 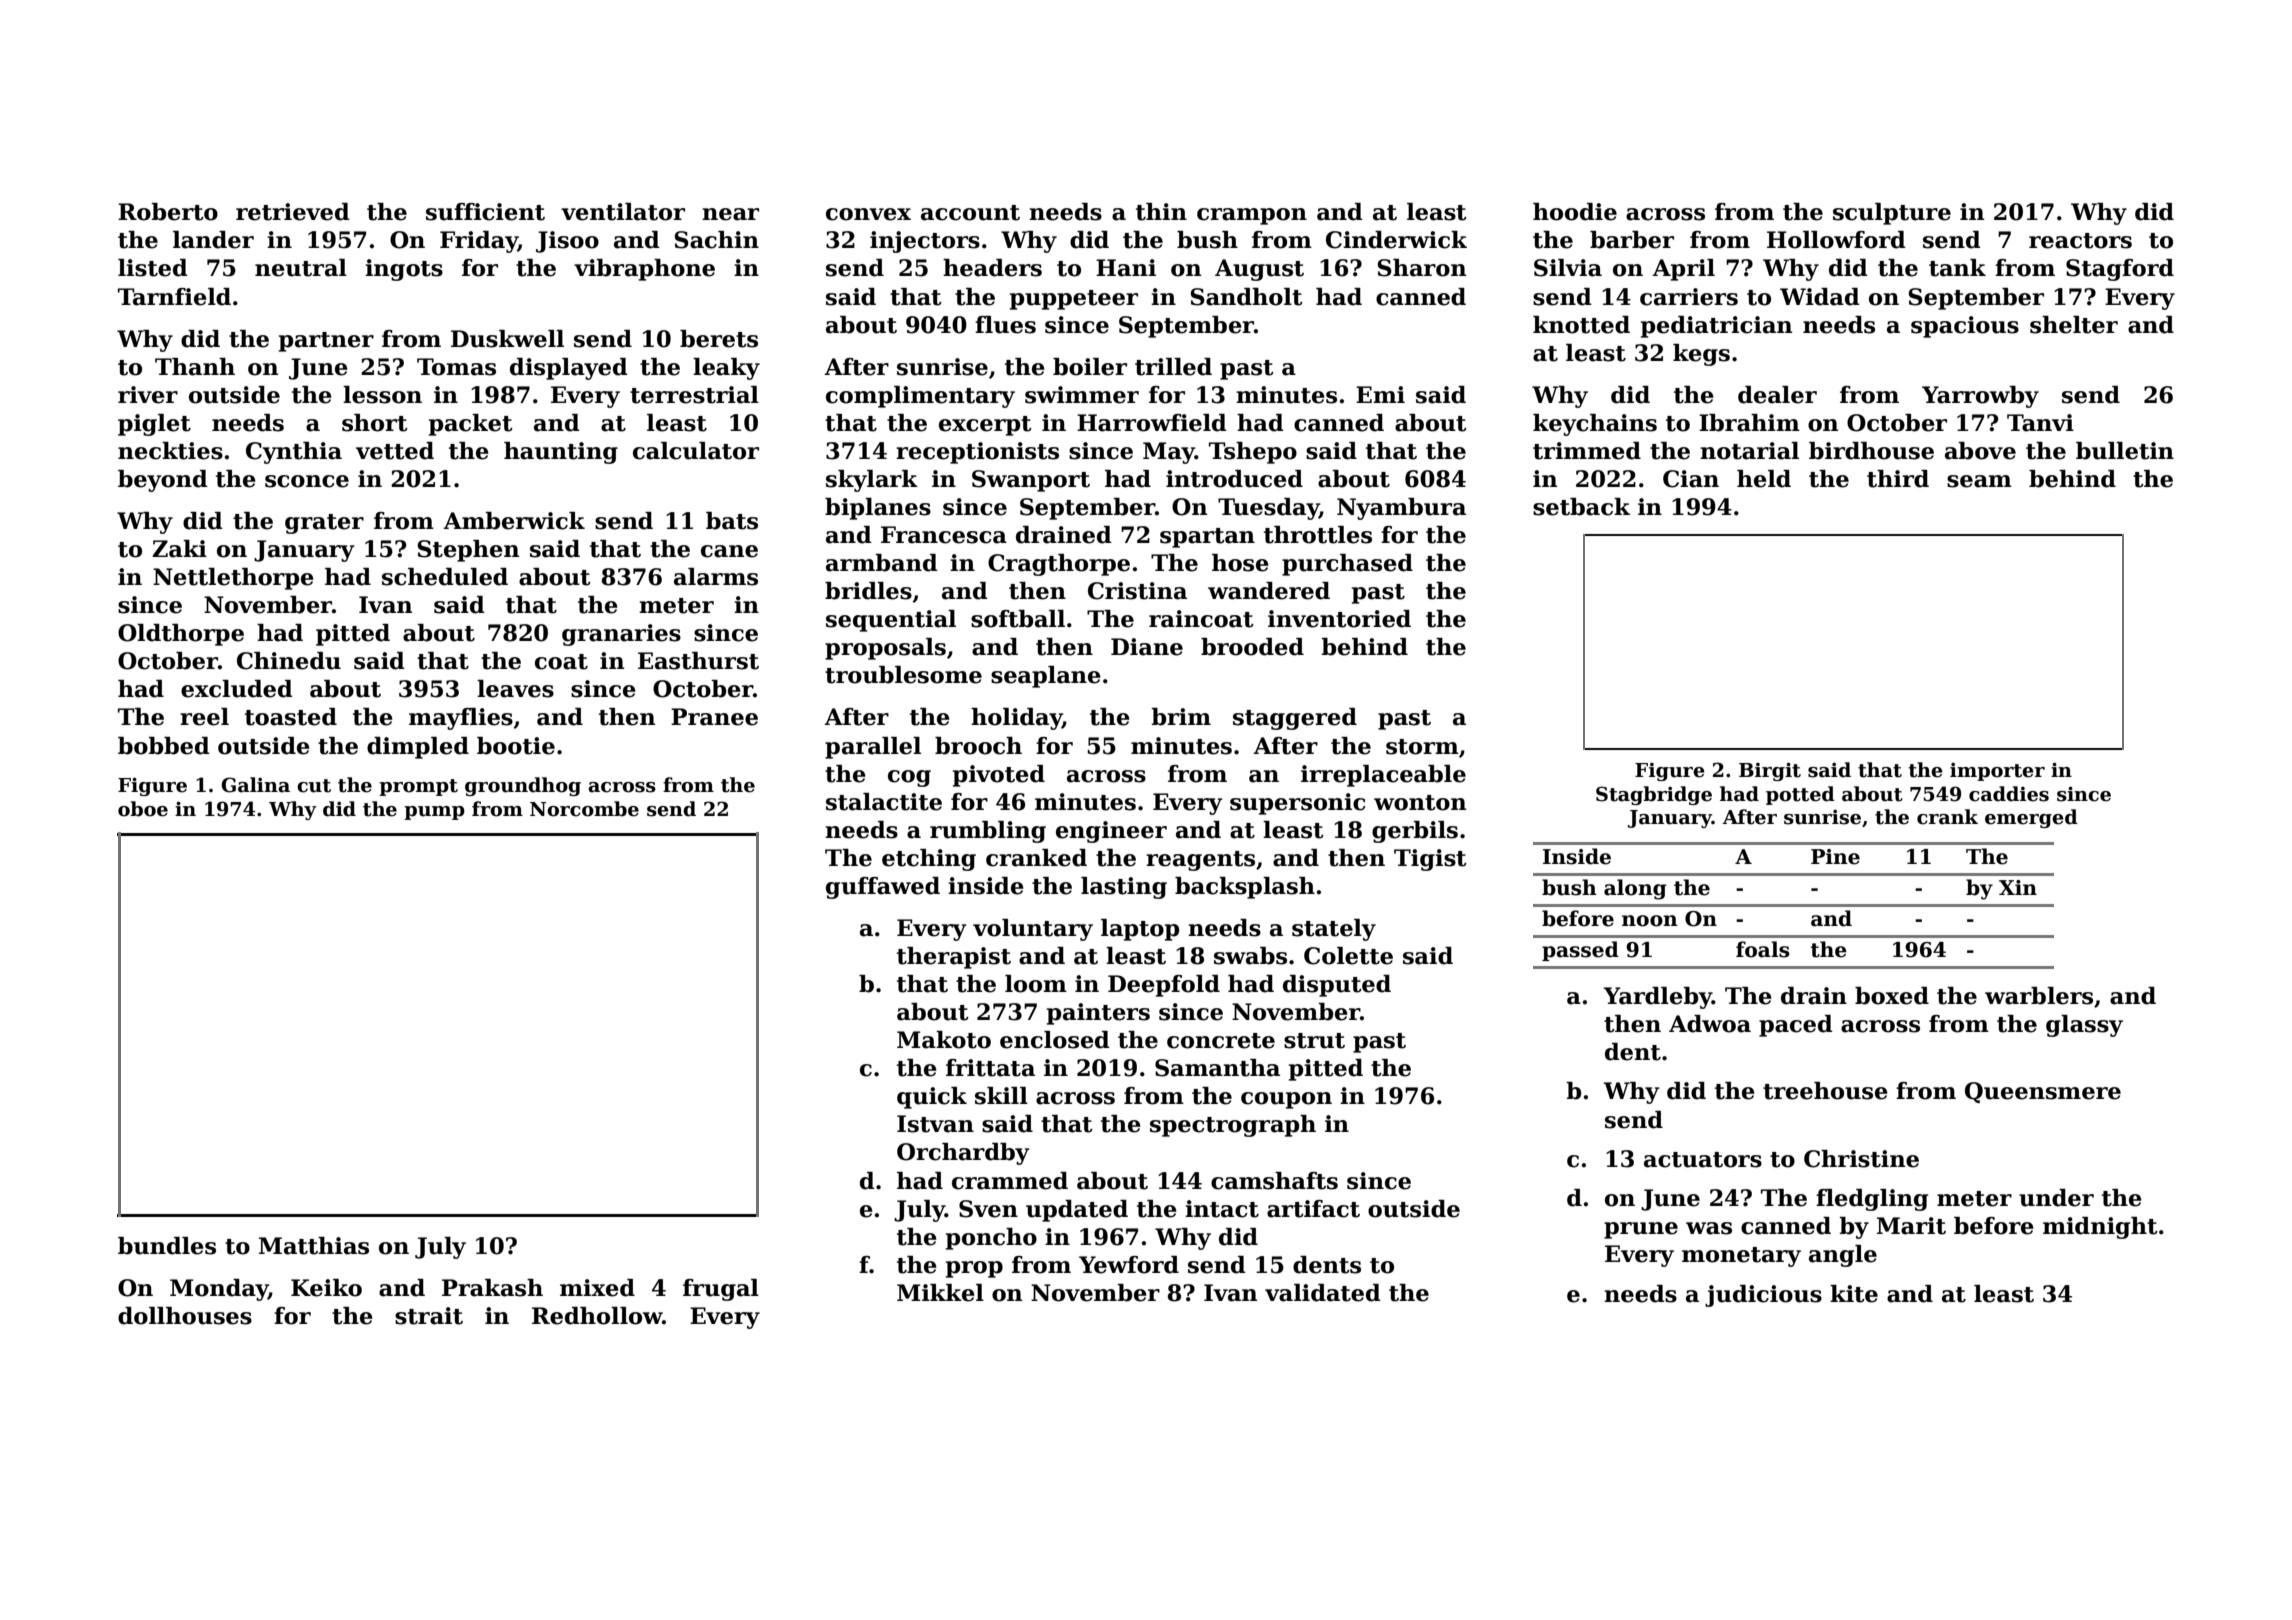 What do you see at coordinates (168, 212) in the page?
I see `Roberto` at bounding box center [168, 212].
